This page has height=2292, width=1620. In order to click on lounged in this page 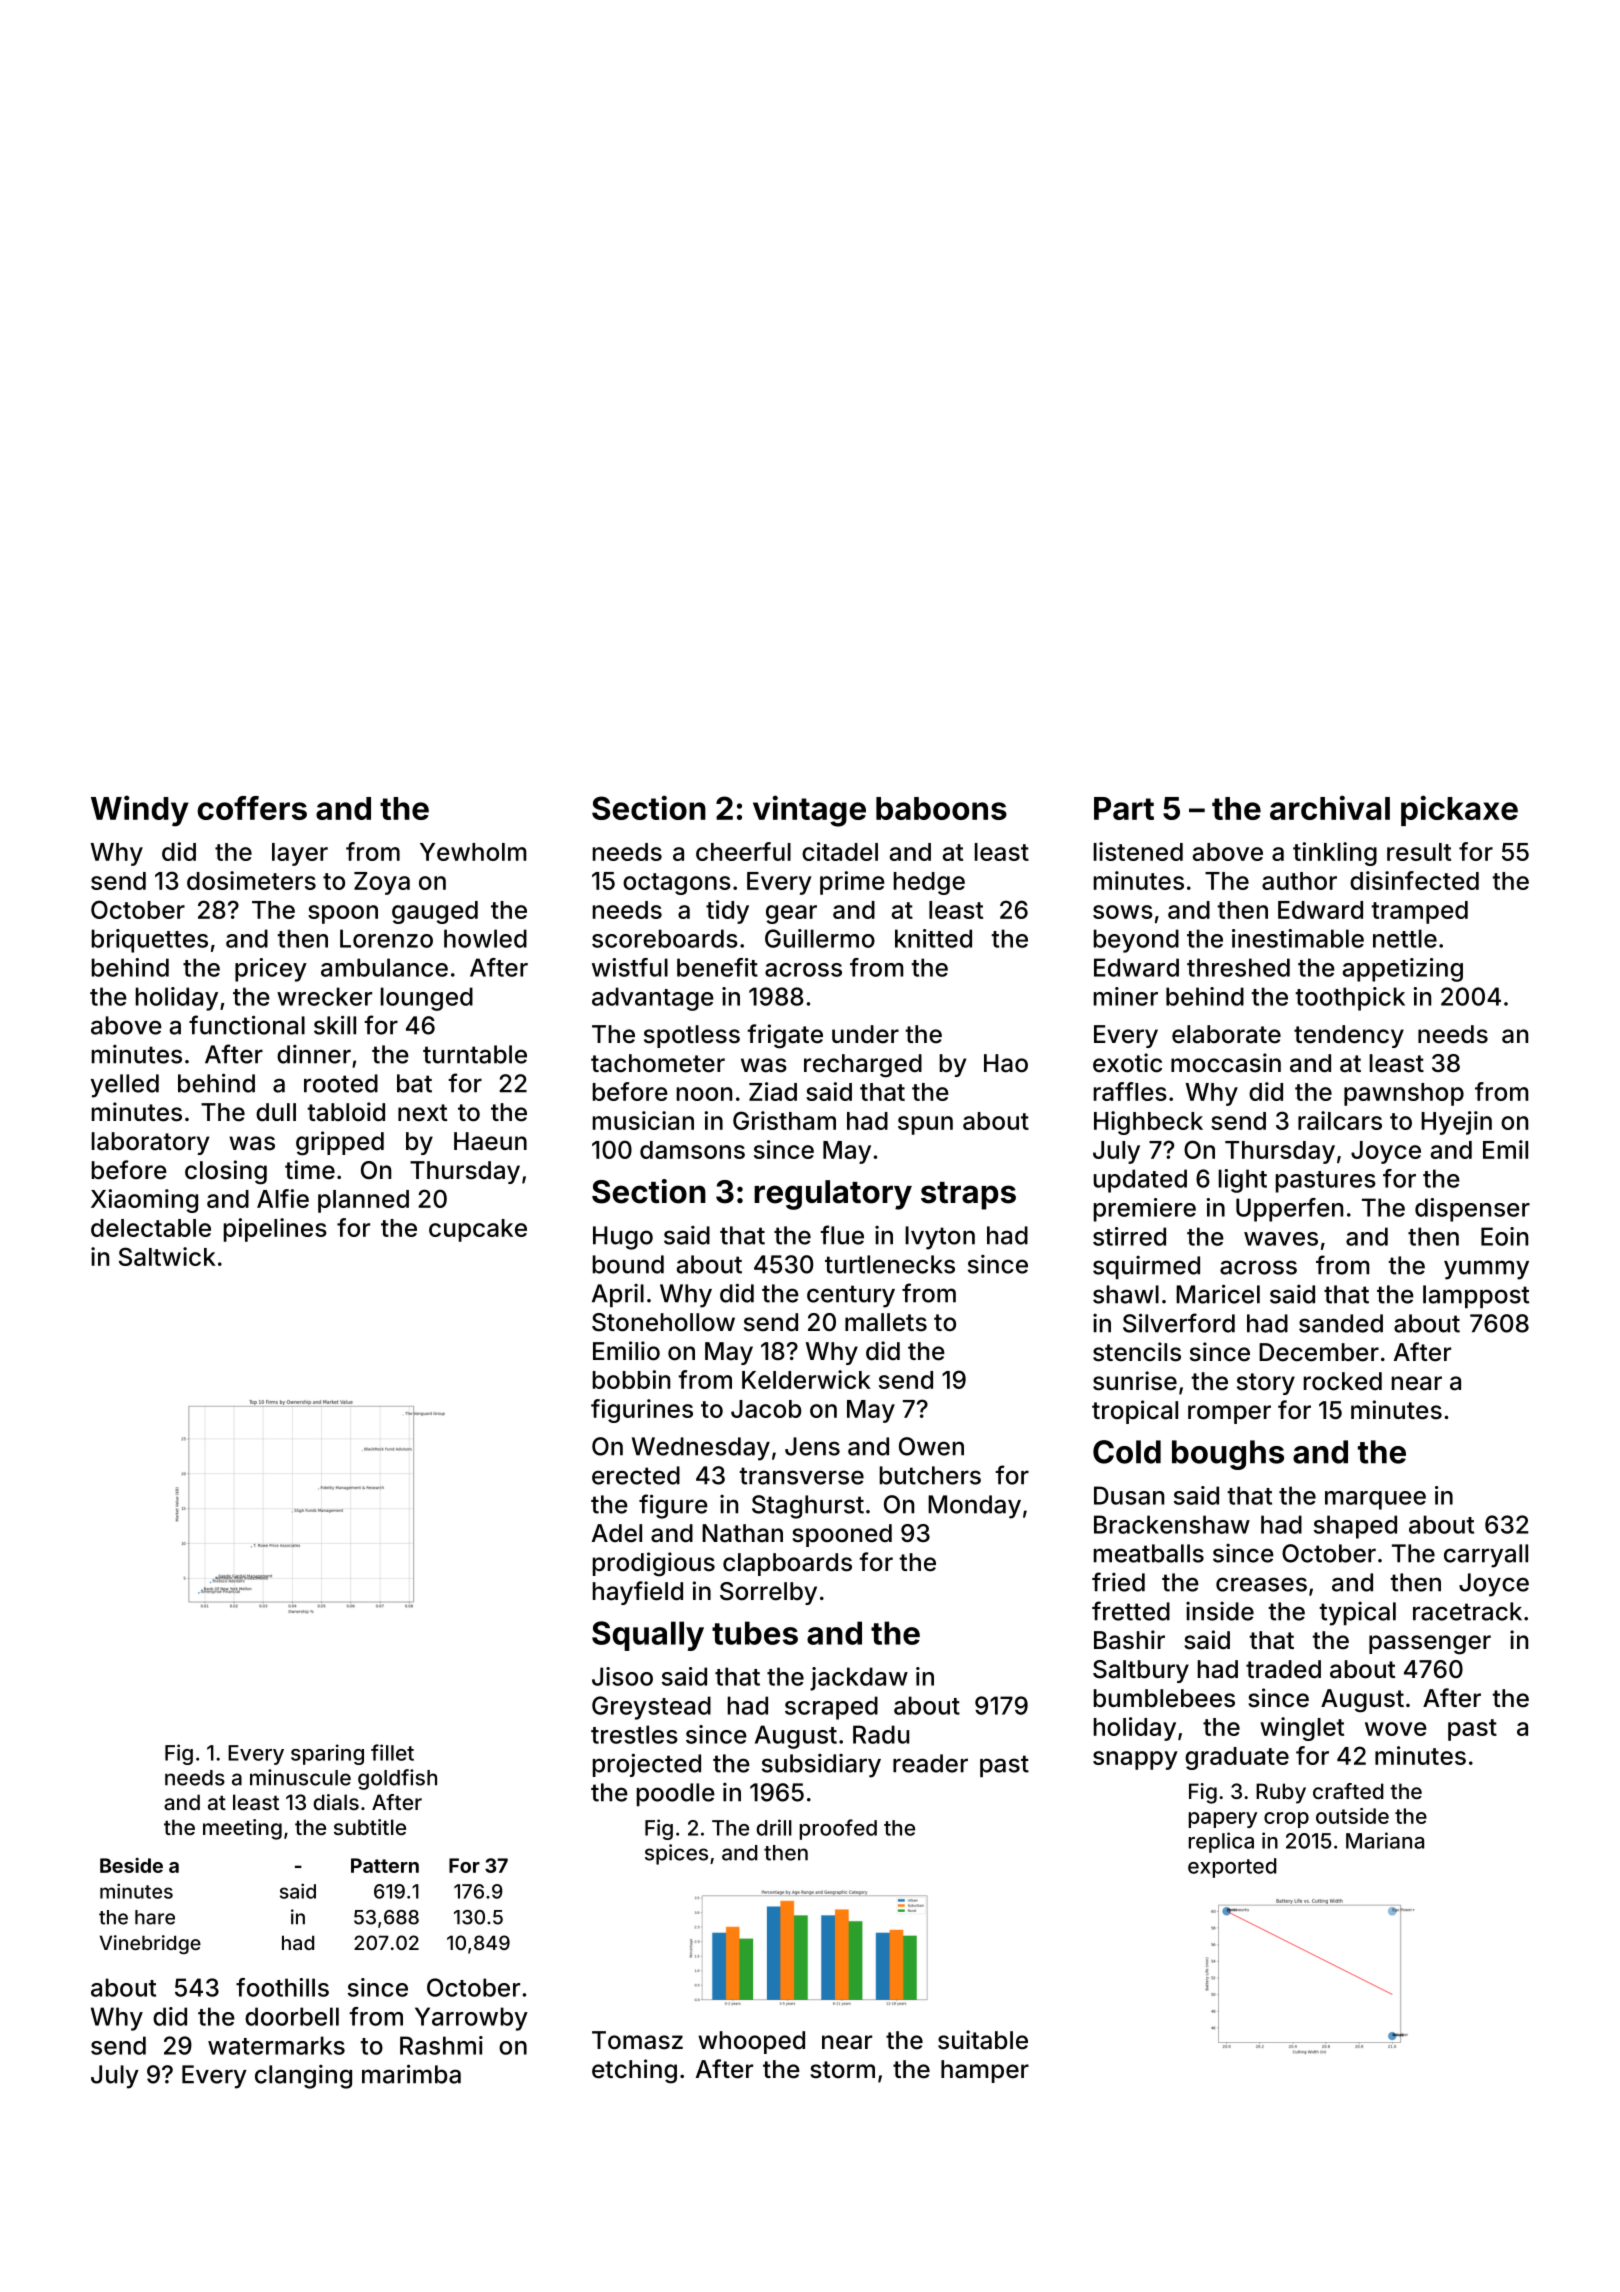, I will do `click(427, 999)`.
